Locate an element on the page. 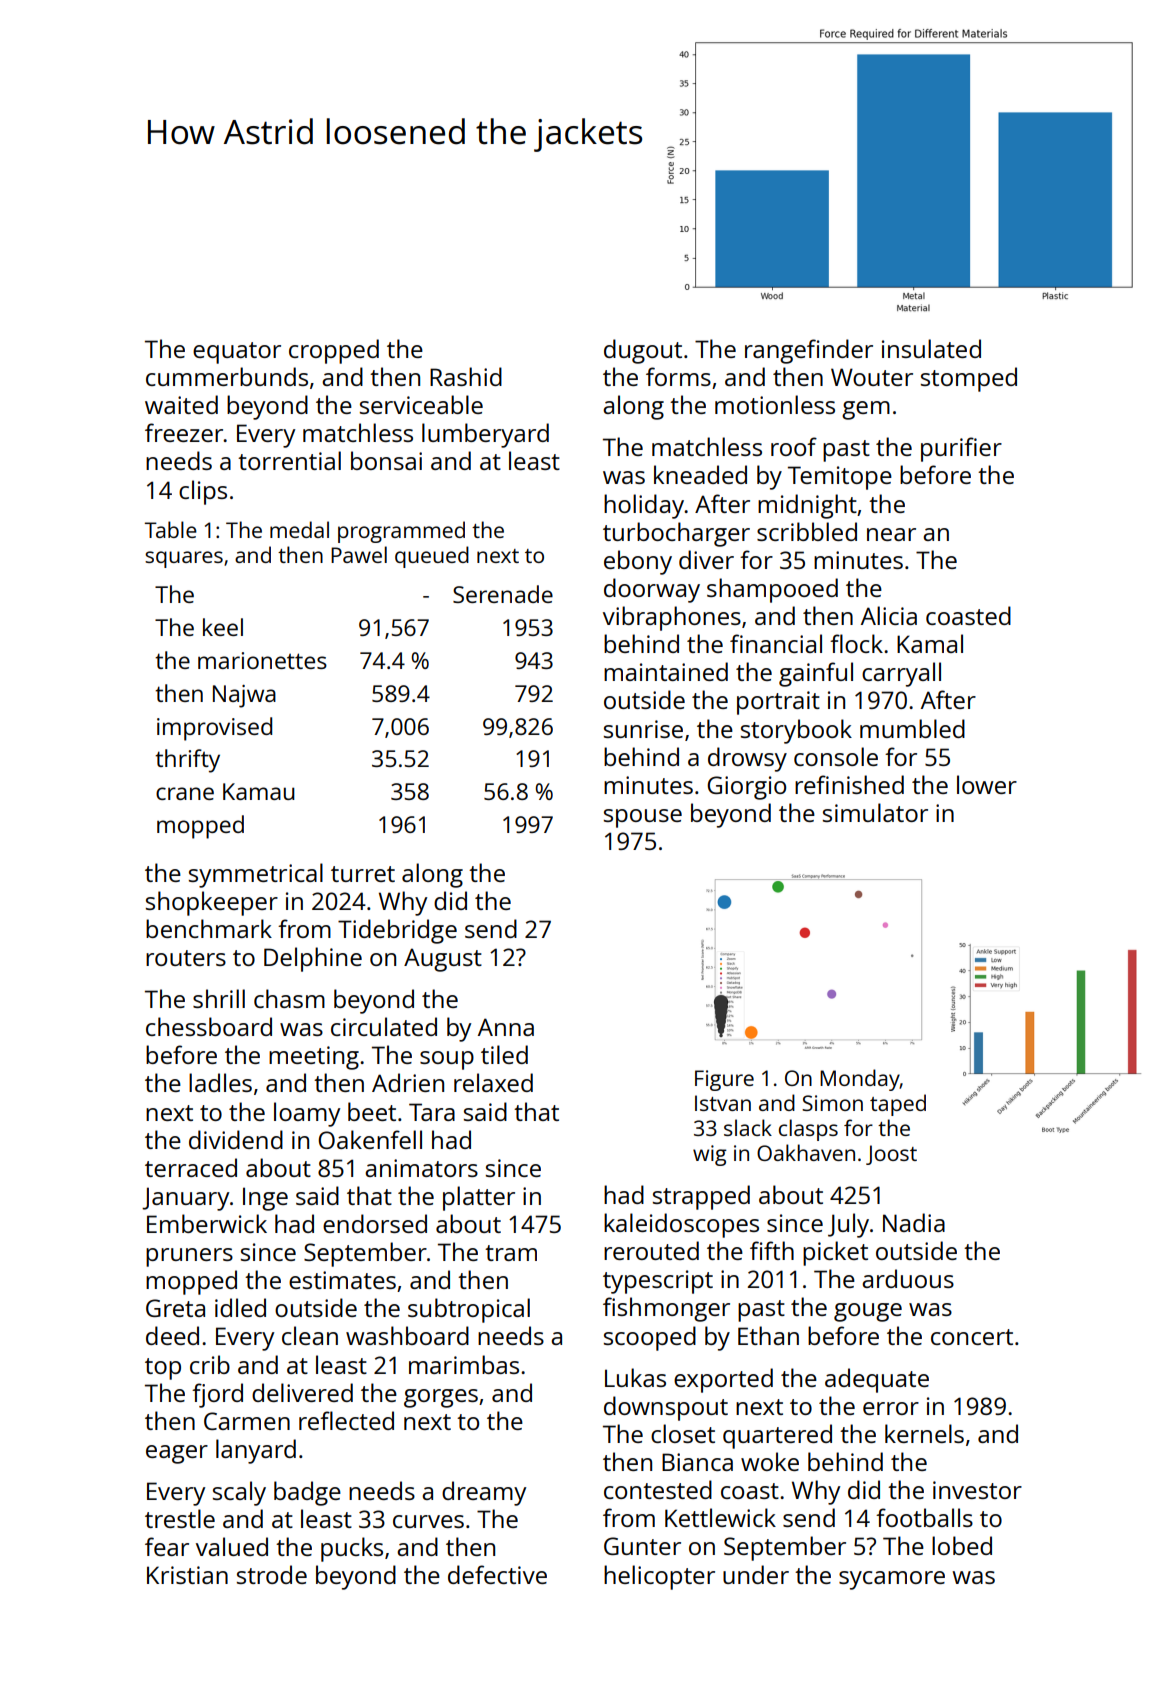 The height and width of the document is (1690, 1167). taped is located at coordinates (898, 1105).
